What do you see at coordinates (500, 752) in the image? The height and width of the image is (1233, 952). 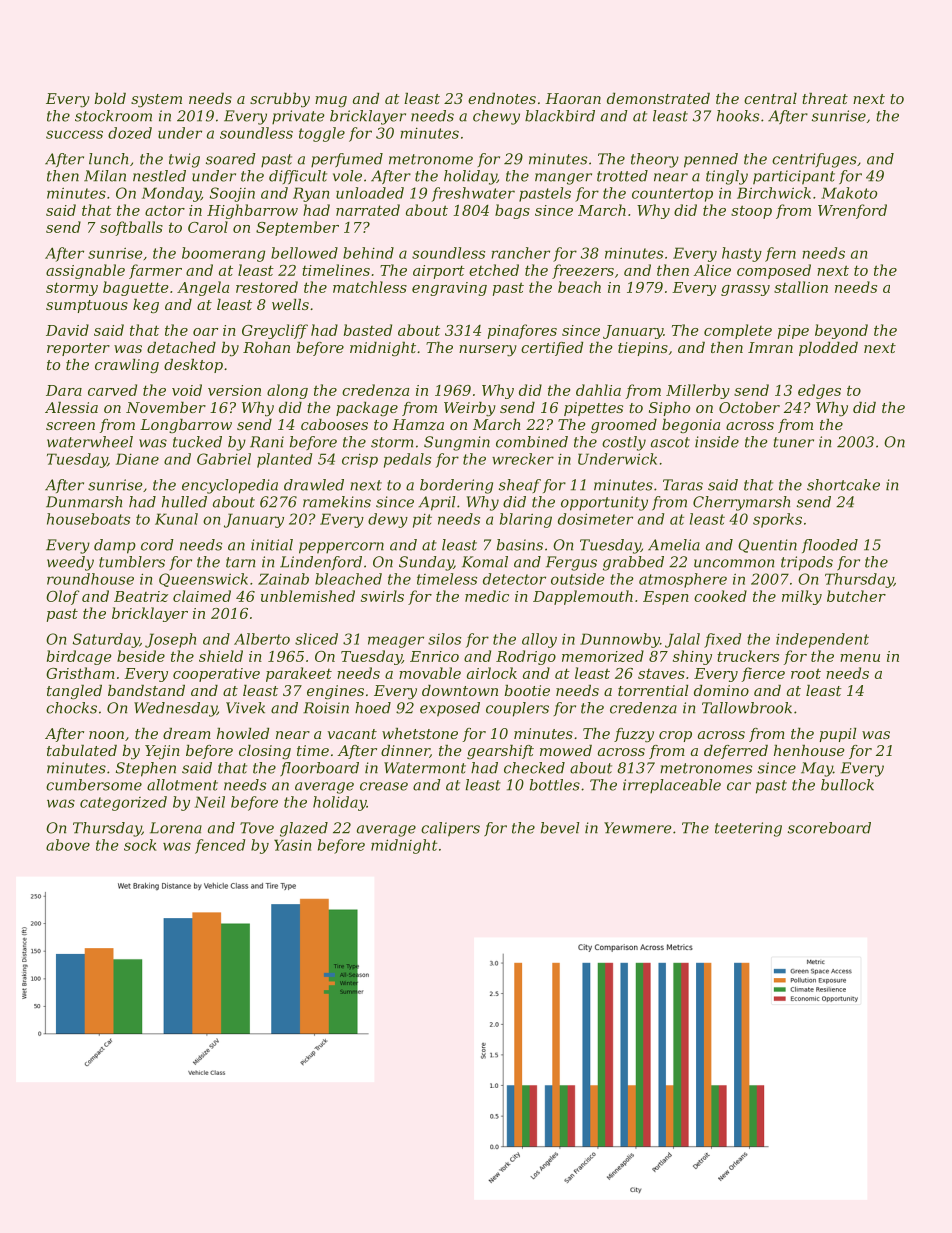 I see `gearshift` at bounding box center [500, 752].
